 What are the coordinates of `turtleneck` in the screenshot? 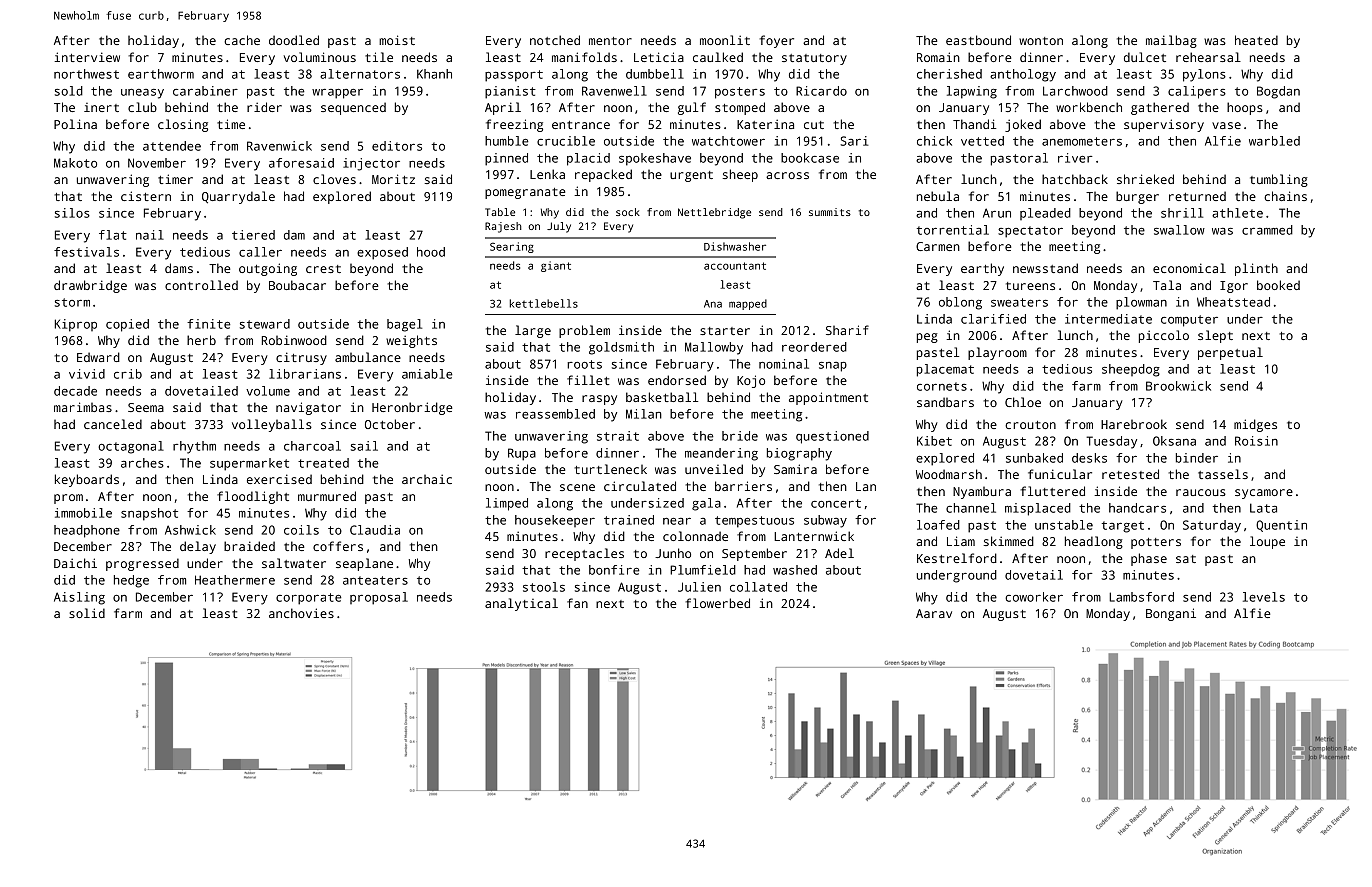 It's located at (611, 469).
